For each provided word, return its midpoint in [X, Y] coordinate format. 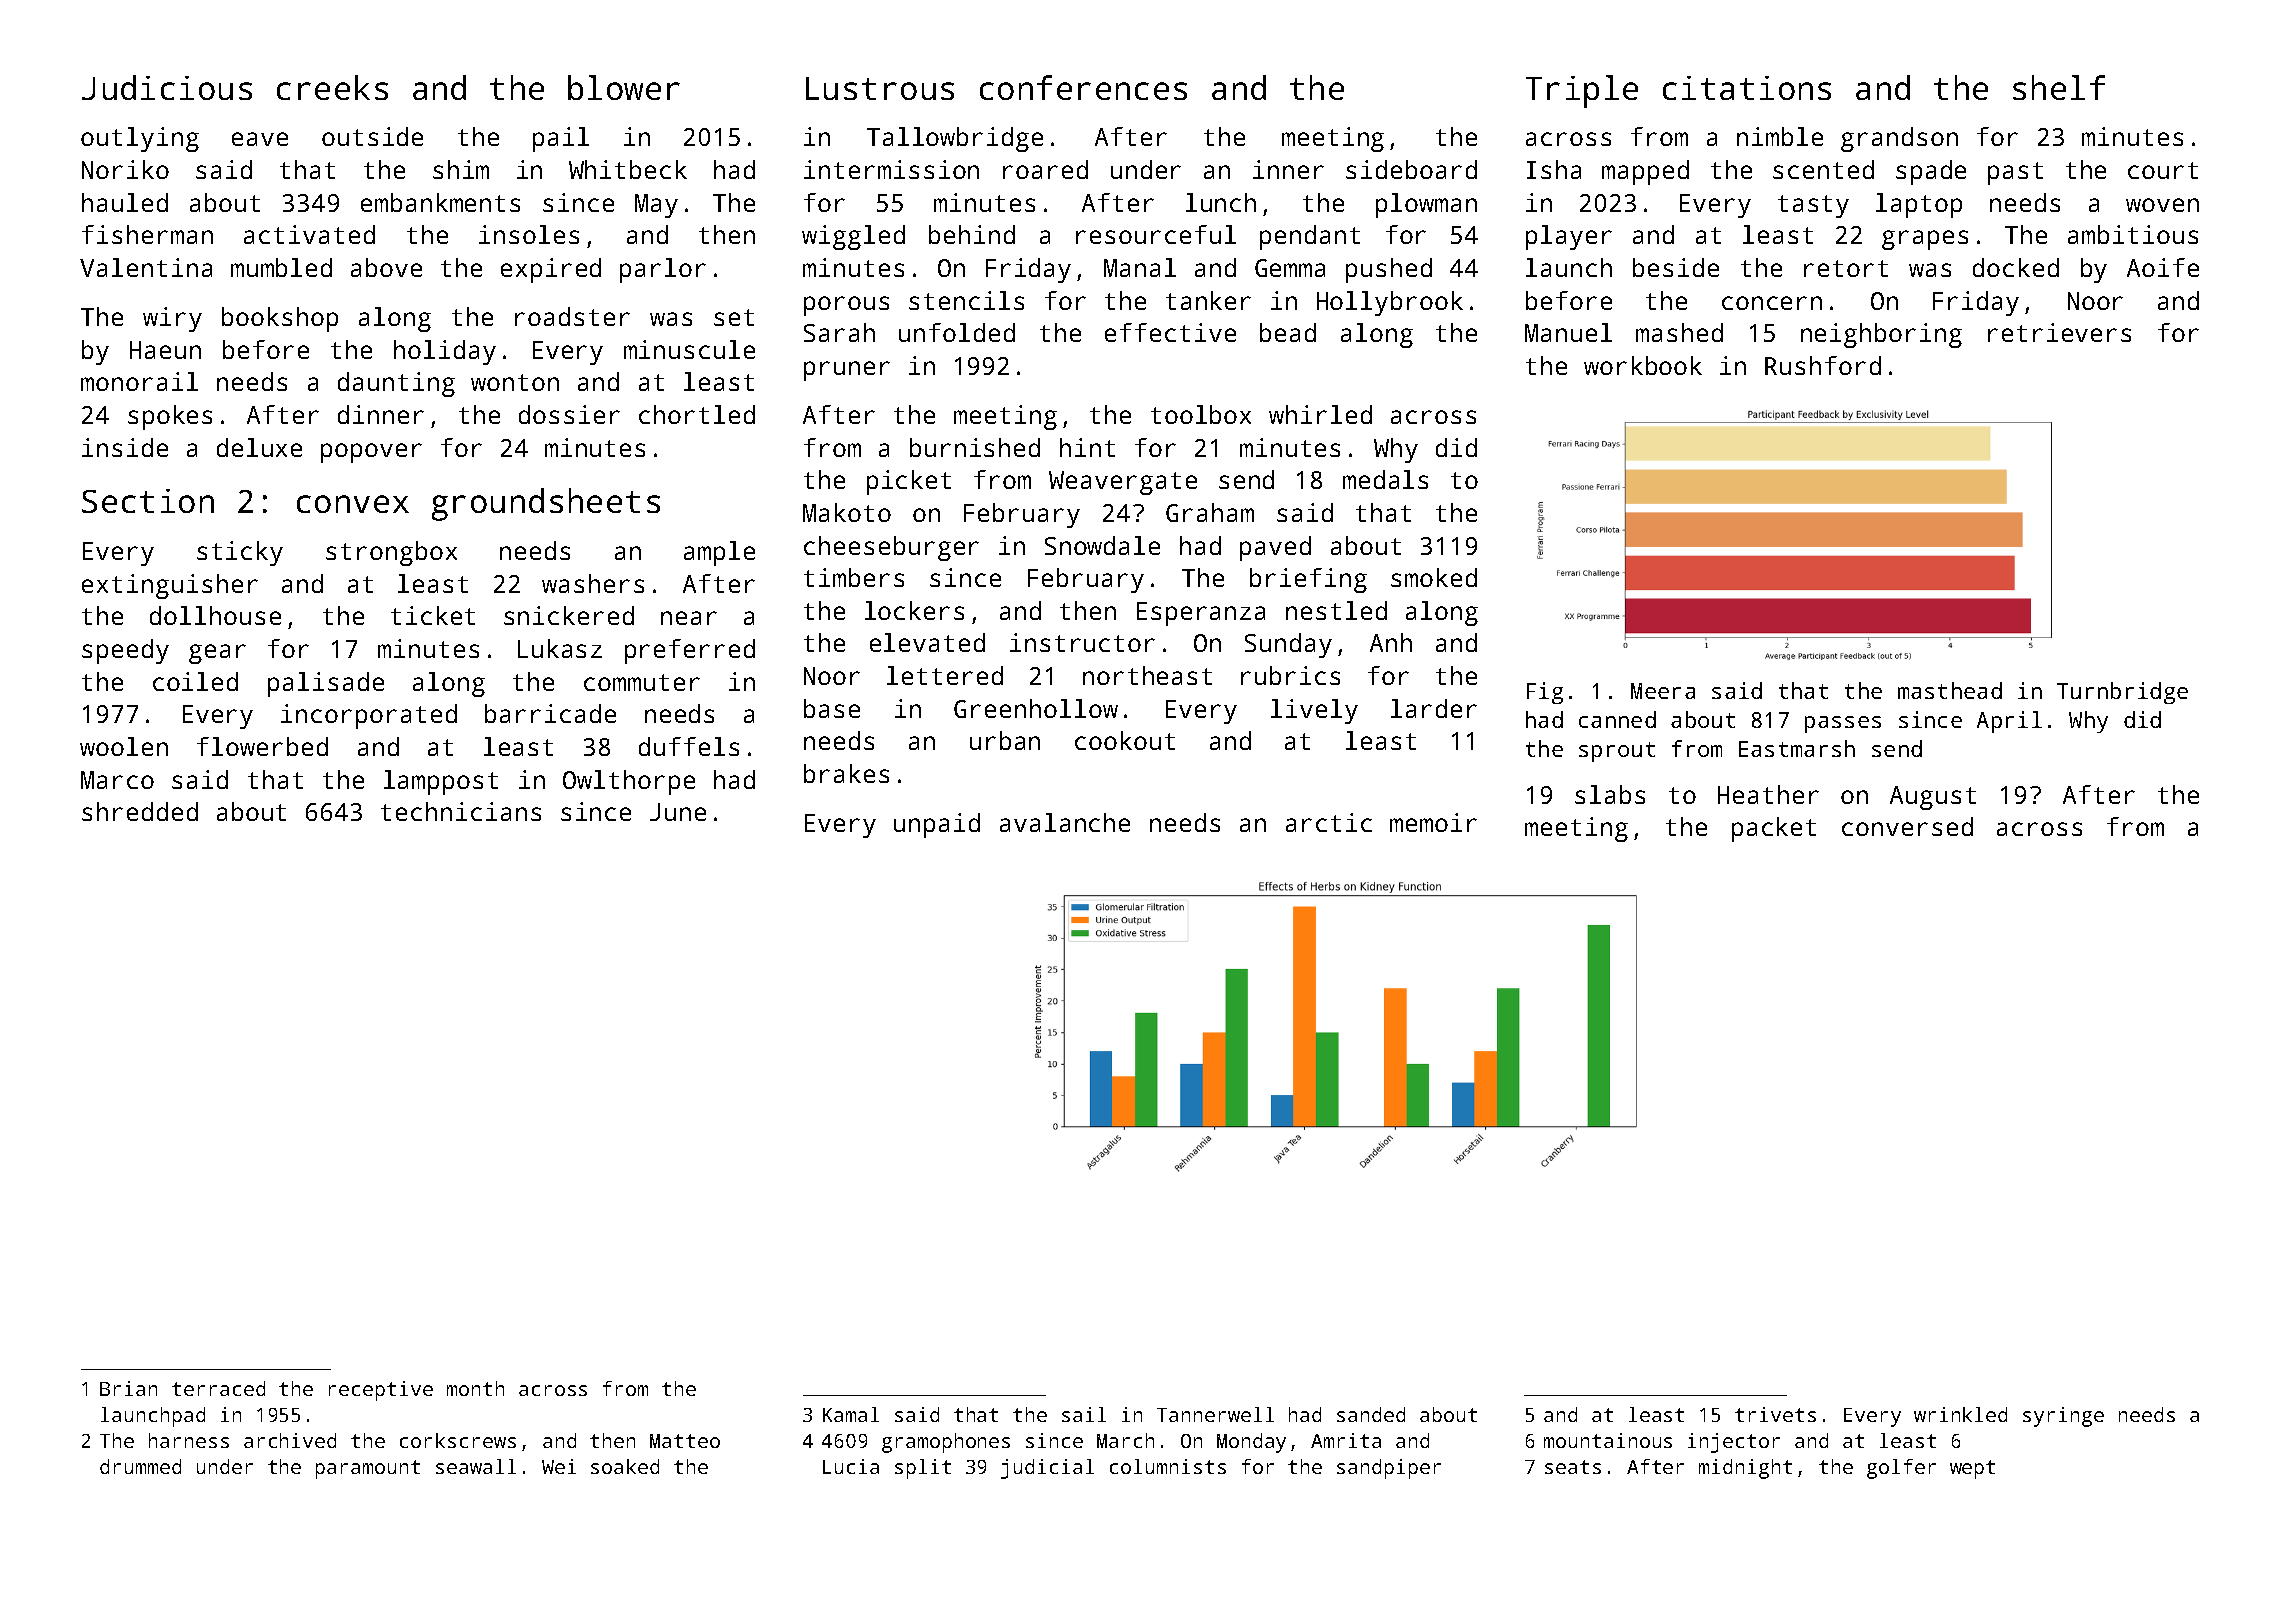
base [832, 708]
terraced [218, 1388]
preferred [690, 651]
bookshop [280, 319]
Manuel [1568, 332]
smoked [1434, 577]
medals [1385, 479]
